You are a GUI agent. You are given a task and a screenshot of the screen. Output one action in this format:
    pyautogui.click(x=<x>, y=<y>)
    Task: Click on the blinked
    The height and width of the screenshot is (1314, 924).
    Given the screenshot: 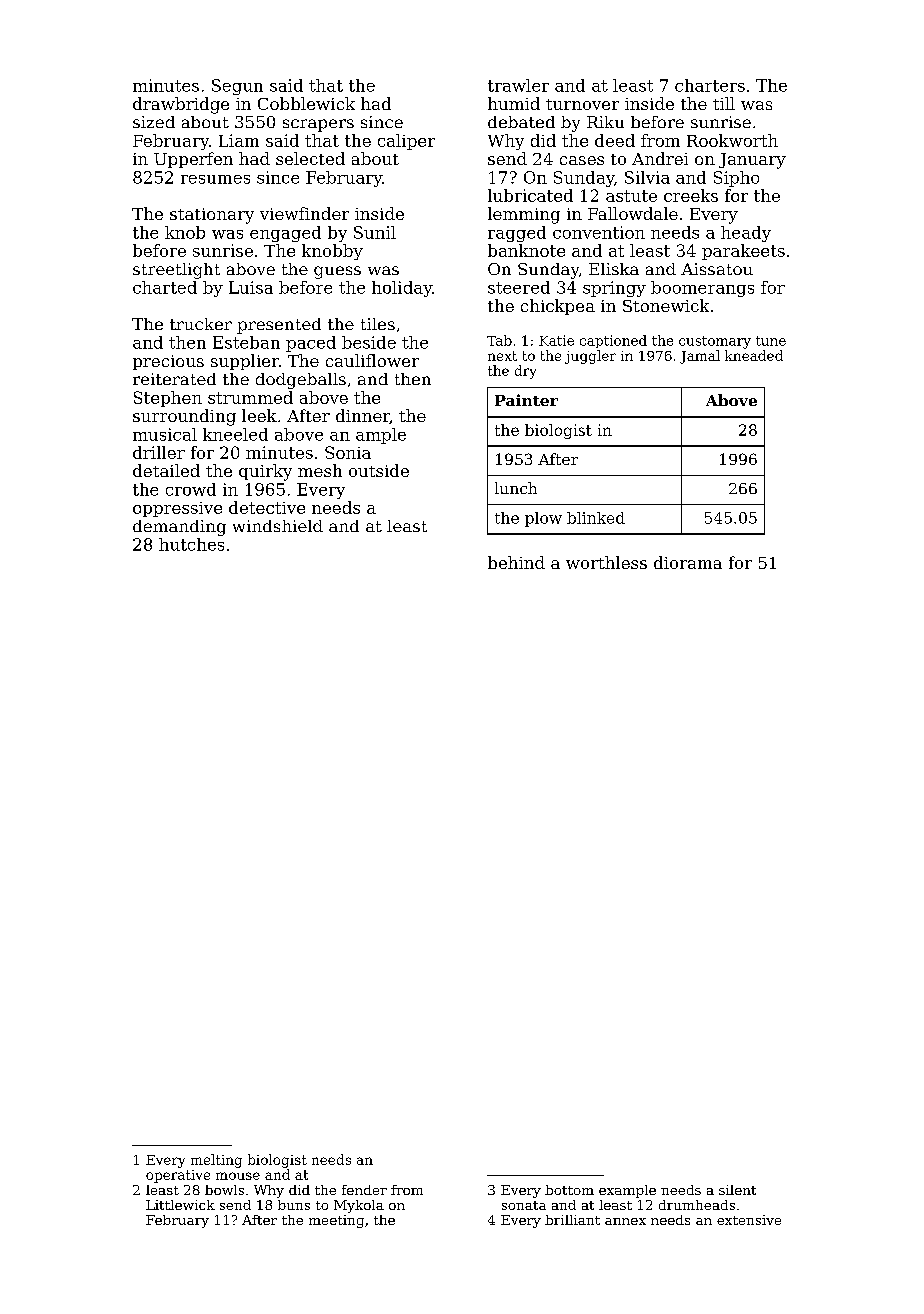 What is the action you would take?
    pyautogui.click(x=596, y=518)
